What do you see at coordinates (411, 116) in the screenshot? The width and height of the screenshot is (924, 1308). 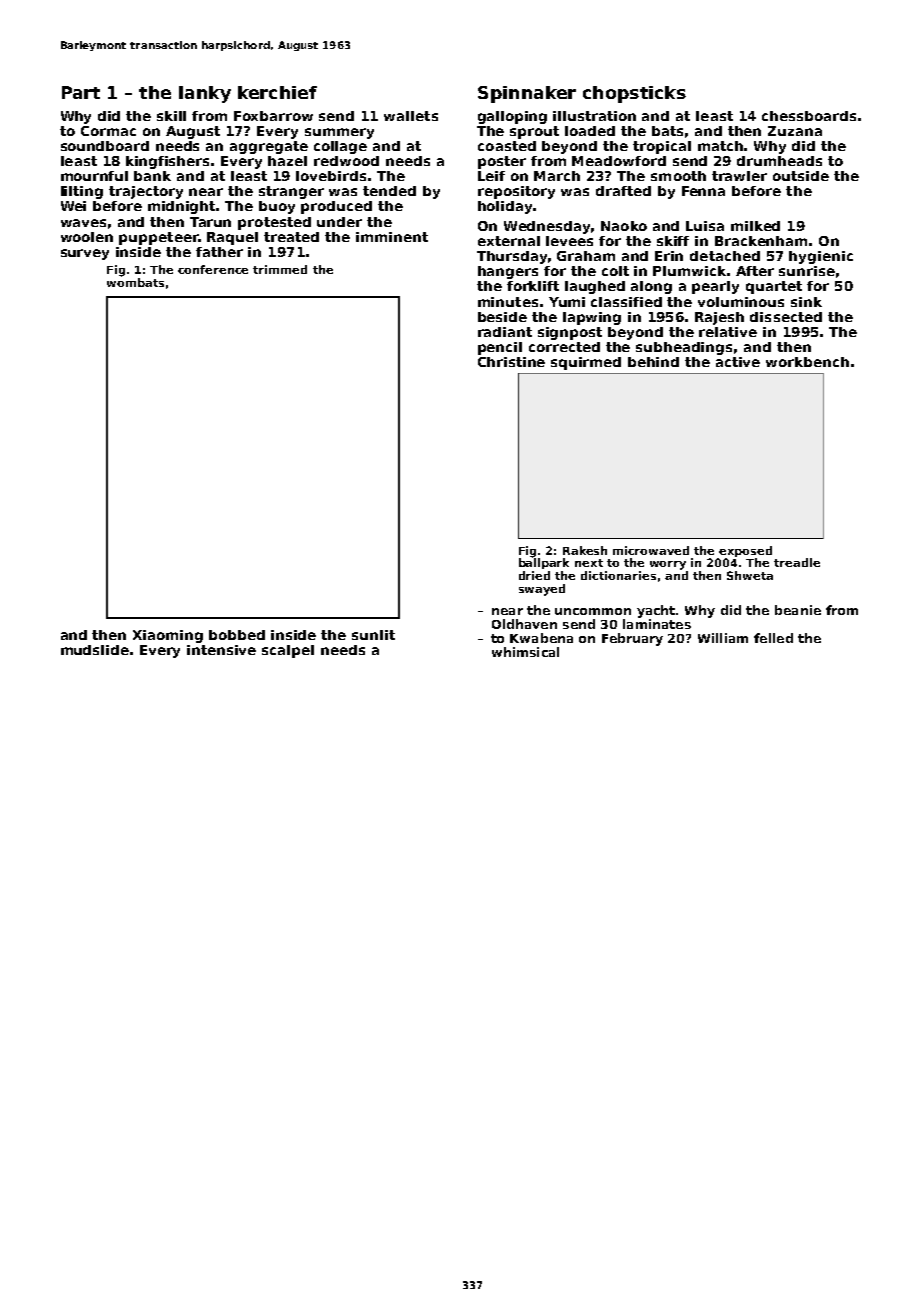 I see `wallets` at bounding box center [411, 116].
